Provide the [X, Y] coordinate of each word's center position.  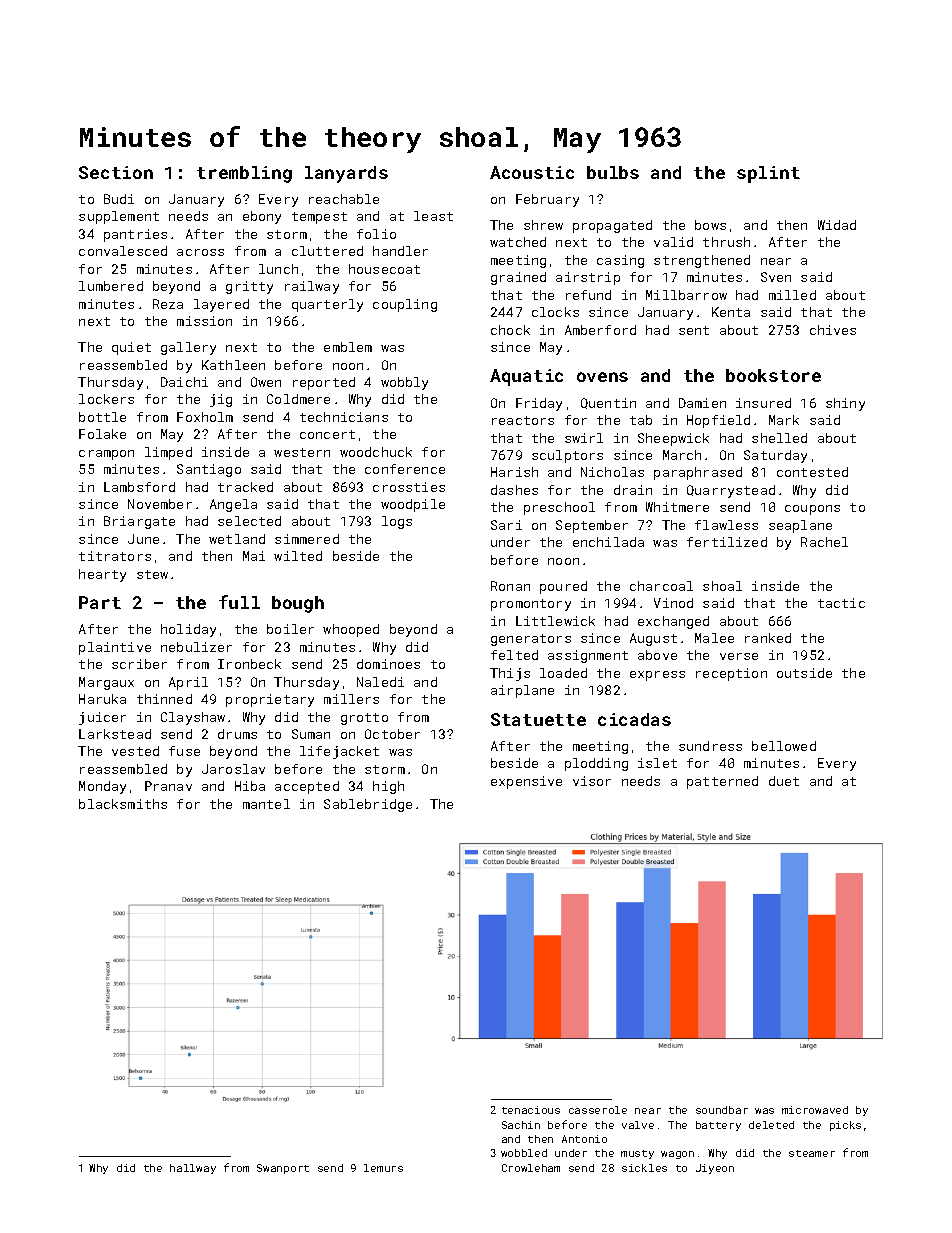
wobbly [404, 383]
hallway [193, 1169]
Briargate [139, 522]
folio [376, 234]
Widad [837, 225]
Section [116, 172]
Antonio [584, 1139]
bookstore [773, 375]
